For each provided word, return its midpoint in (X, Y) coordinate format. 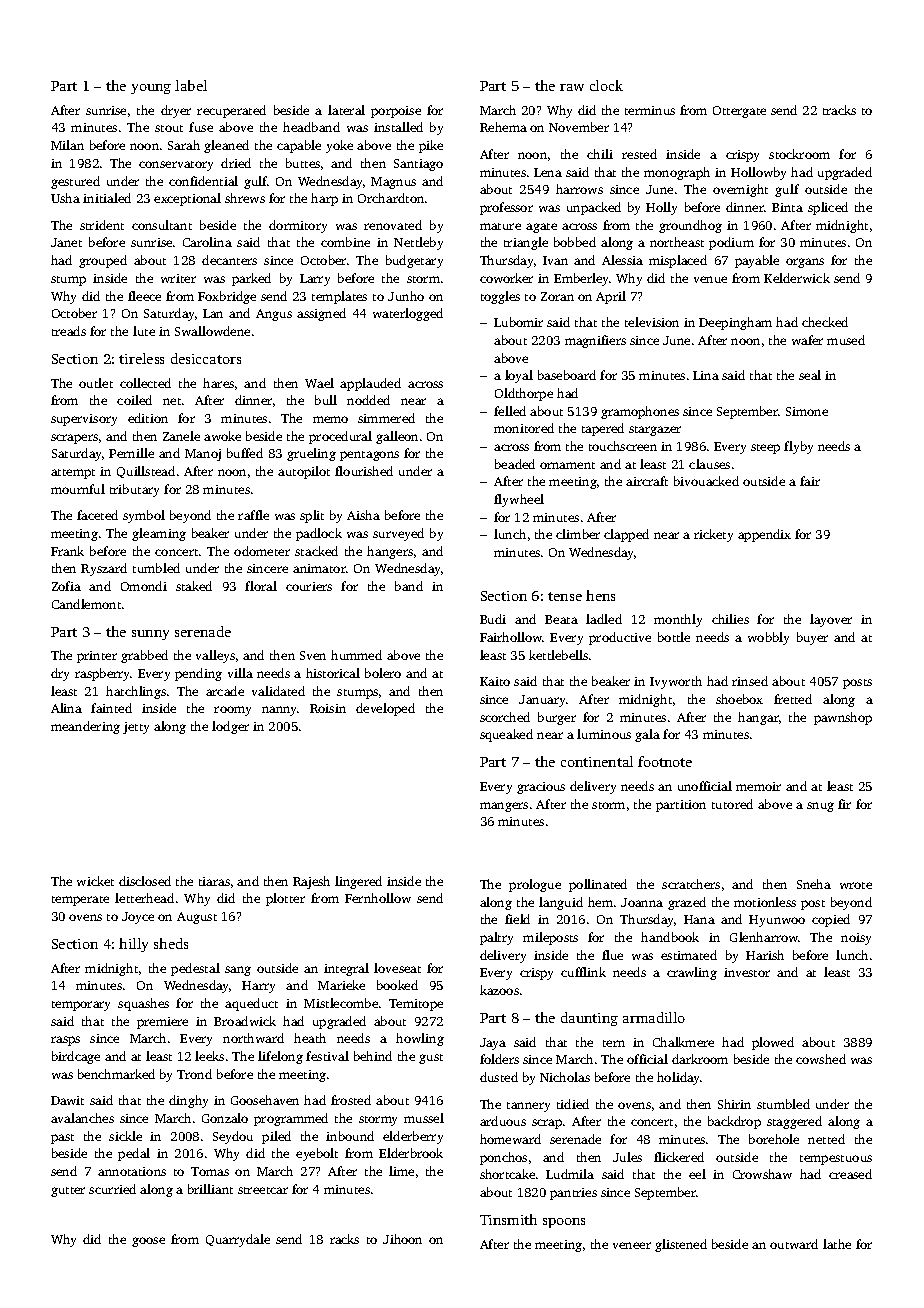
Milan (67, 145)
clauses (709, 464)
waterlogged (408, 314)
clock (606, 85)
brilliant (210, 1189)
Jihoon (402, 1239)
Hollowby (758, 173)
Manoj (203, 455)
